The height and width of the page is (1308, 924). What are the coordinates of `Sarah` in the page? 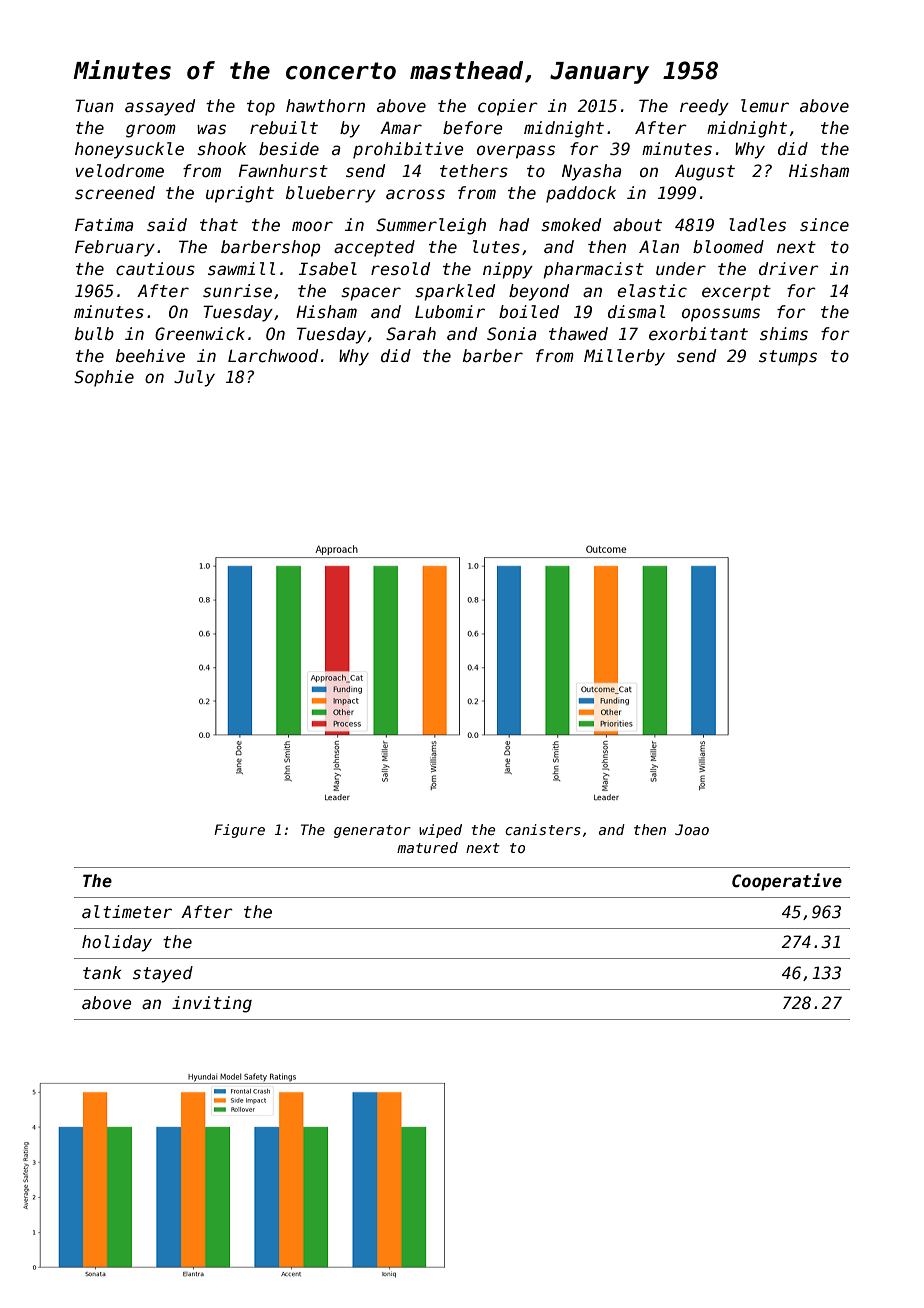 It's located at (411, 334).
